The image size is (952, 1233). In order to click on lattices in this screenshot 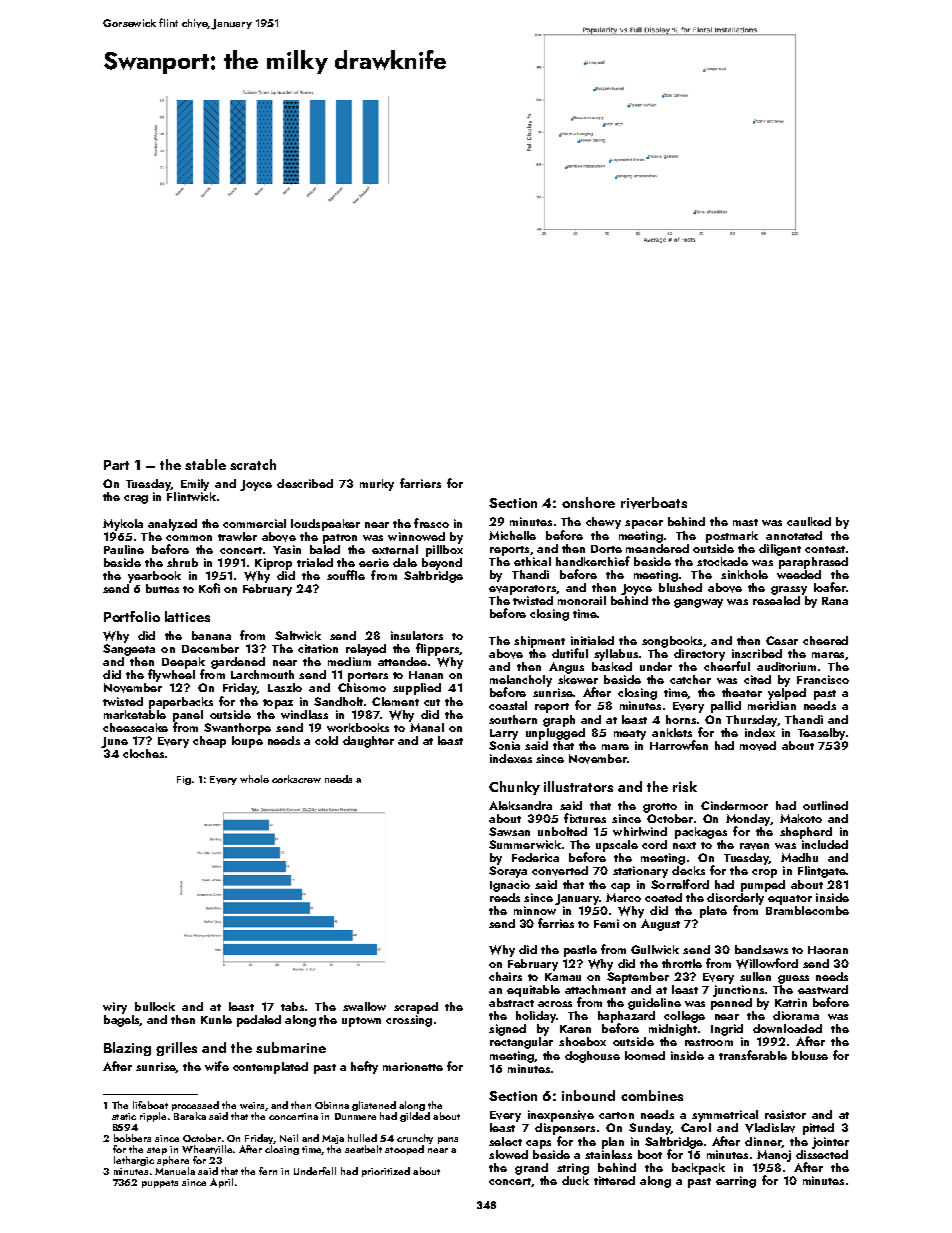, I will do `click(187, 616)`.
